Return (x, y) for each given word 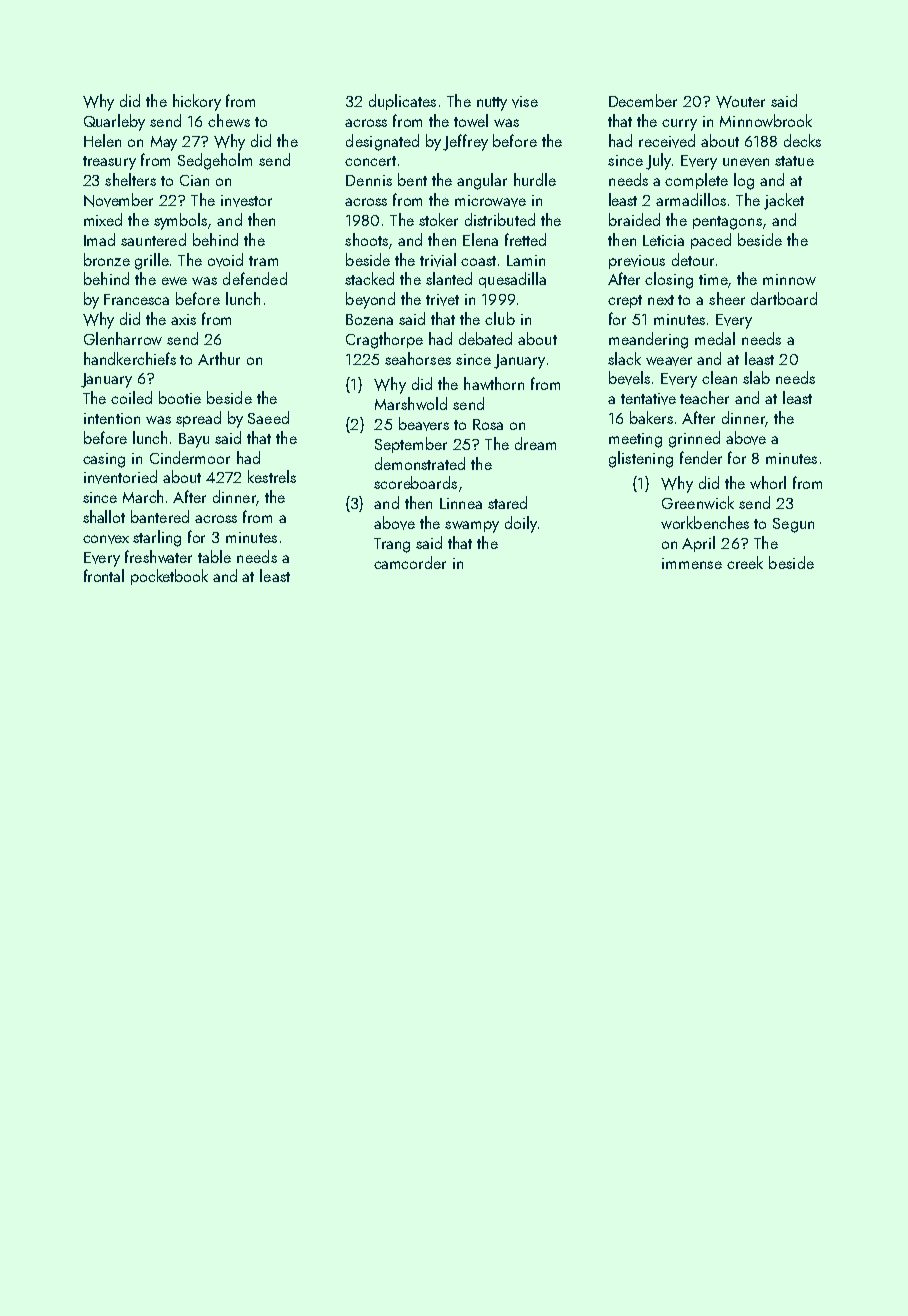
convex (106, 539)
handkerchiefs (130, 358)
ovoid (225, 260)
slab (756, 377)
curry (679, 125)
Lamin (526, 260)
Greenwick (698, 502)
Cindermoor (190, 457)
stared (507, 502)
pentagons (727, 223)
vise (525, 102)
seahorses (418, 358)
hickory (197, 102)
